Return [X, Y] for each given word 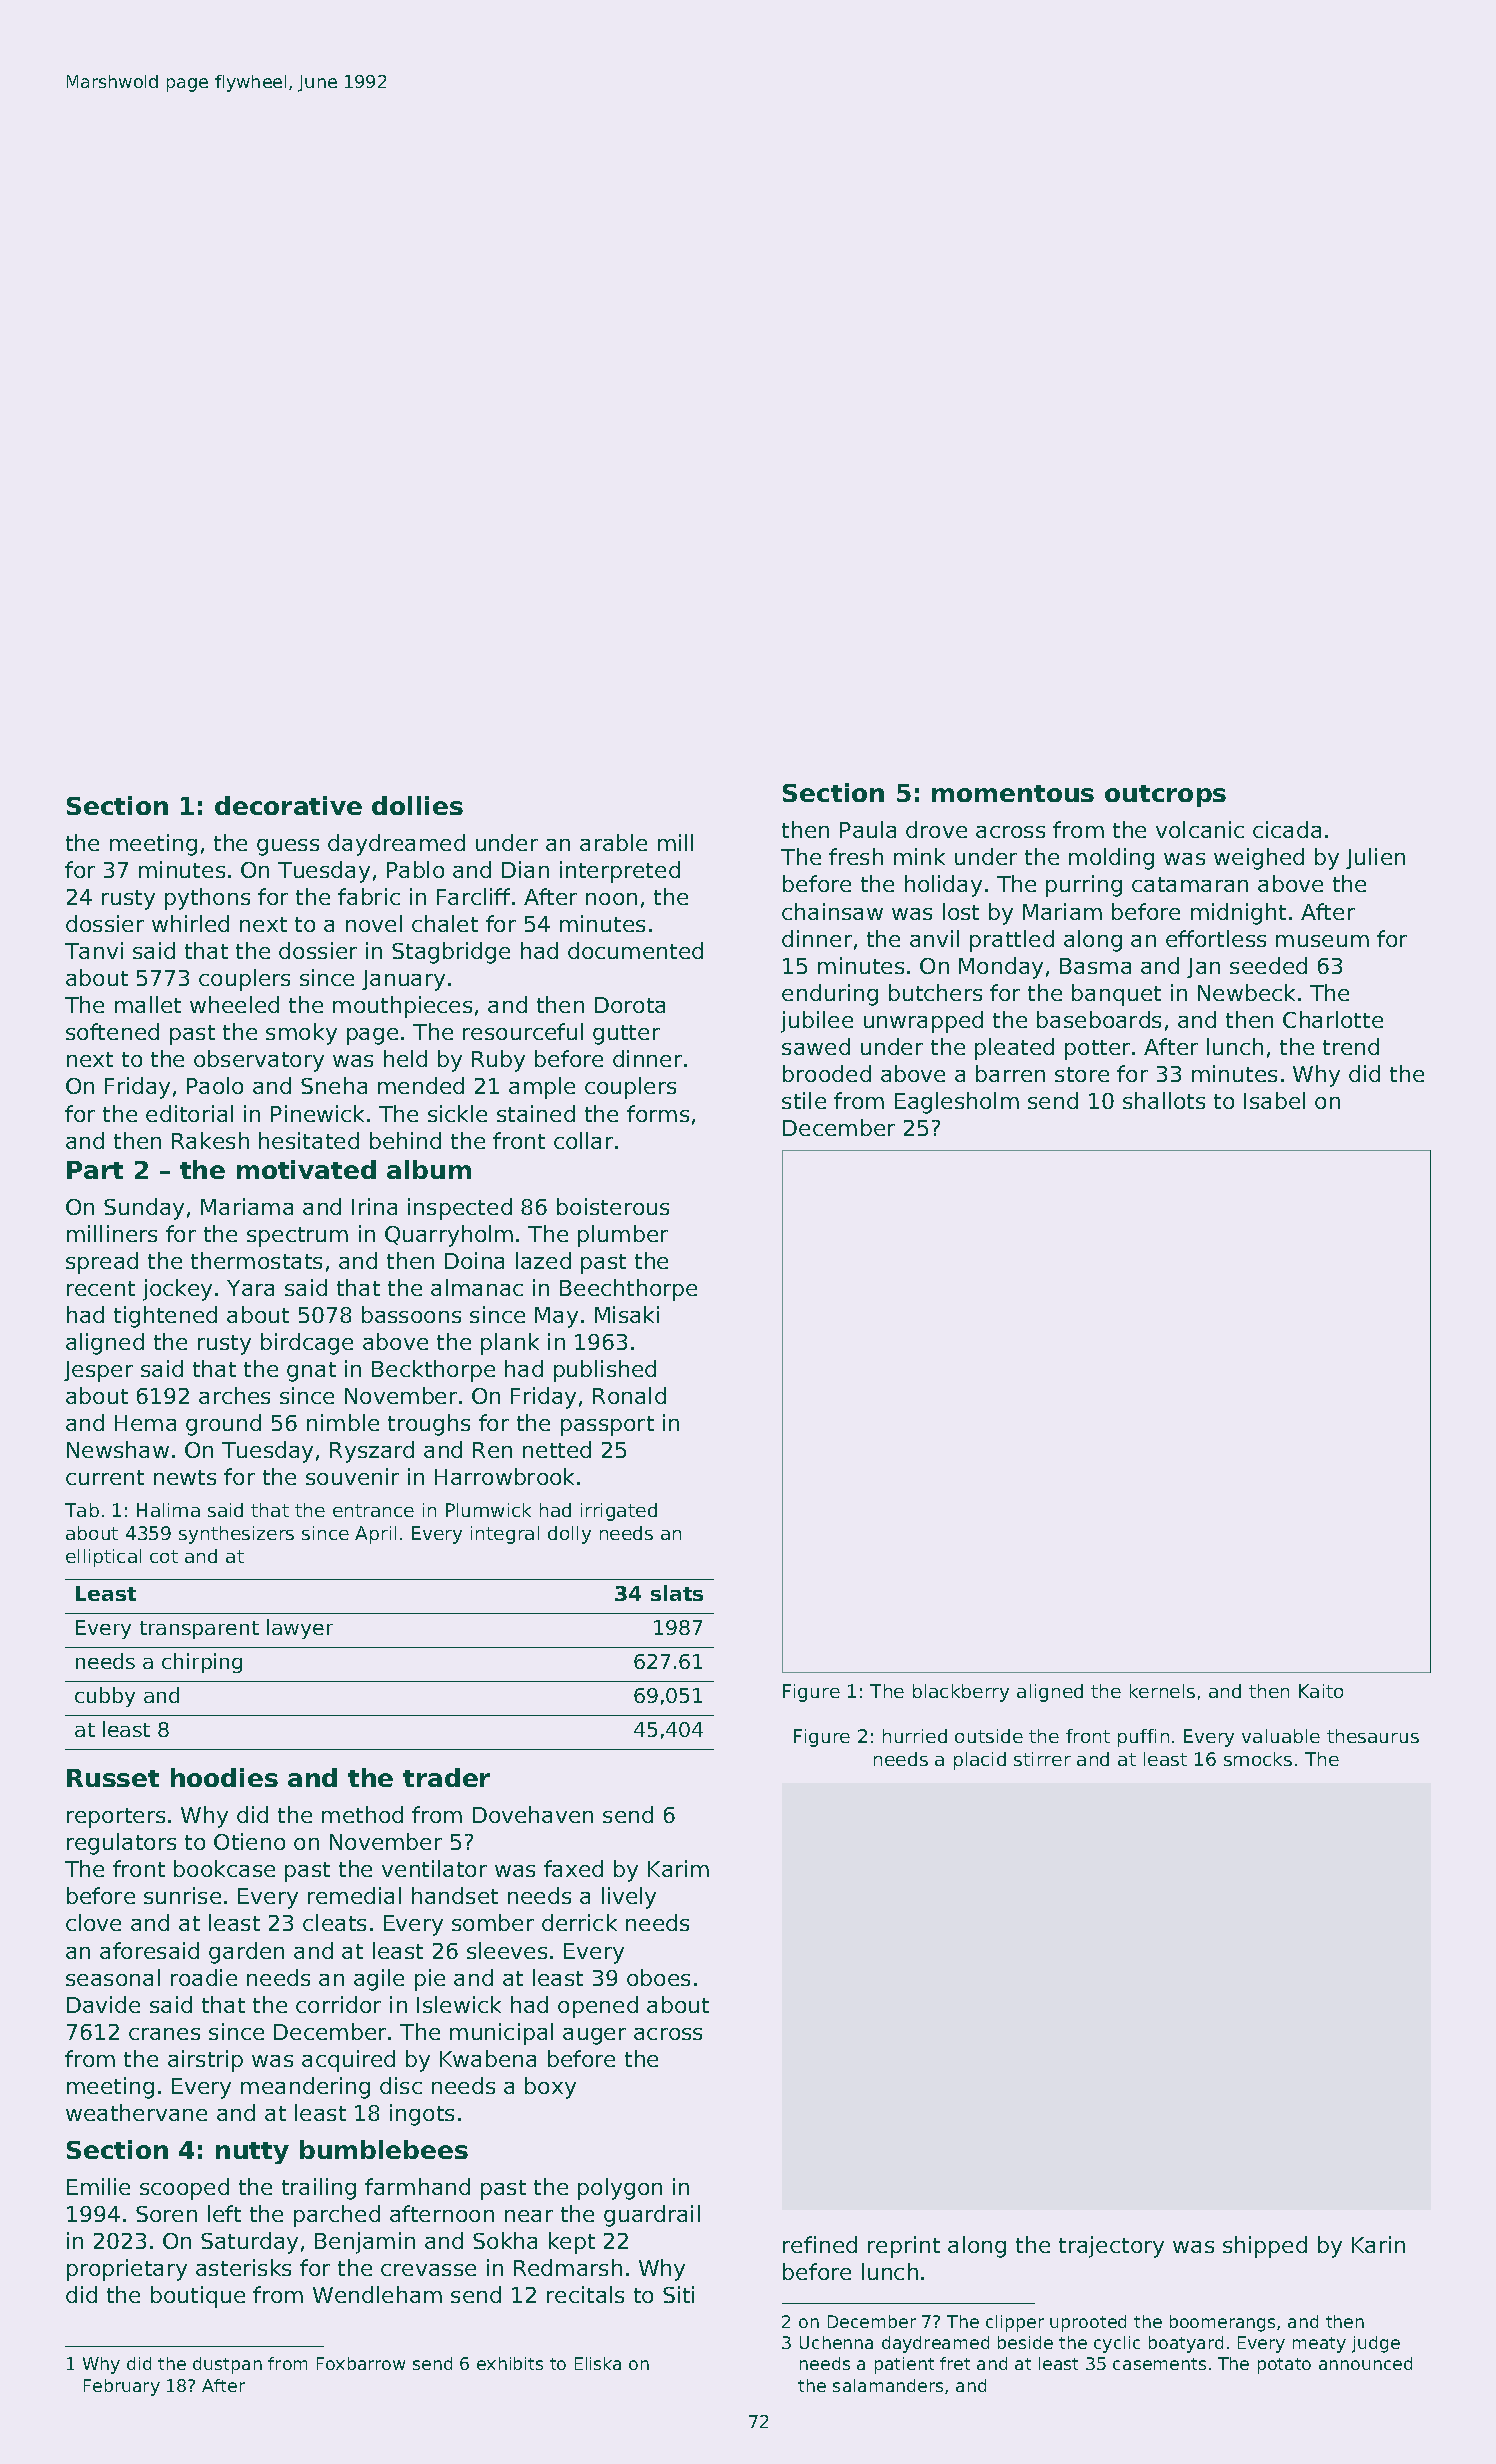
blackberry [961, 1693]
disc [401, 2085]
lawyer [300, 1629]
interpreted [620, 872]
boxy [550, 2088]
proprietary [127, 2270]
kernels [1162, 1691]
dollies [417, 805]
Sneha [334, 1085]
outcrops [1165, 796]
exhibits [510, 2363]
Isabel [1274, 1100]
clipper [1015, 2323]
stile [804, 1100]
